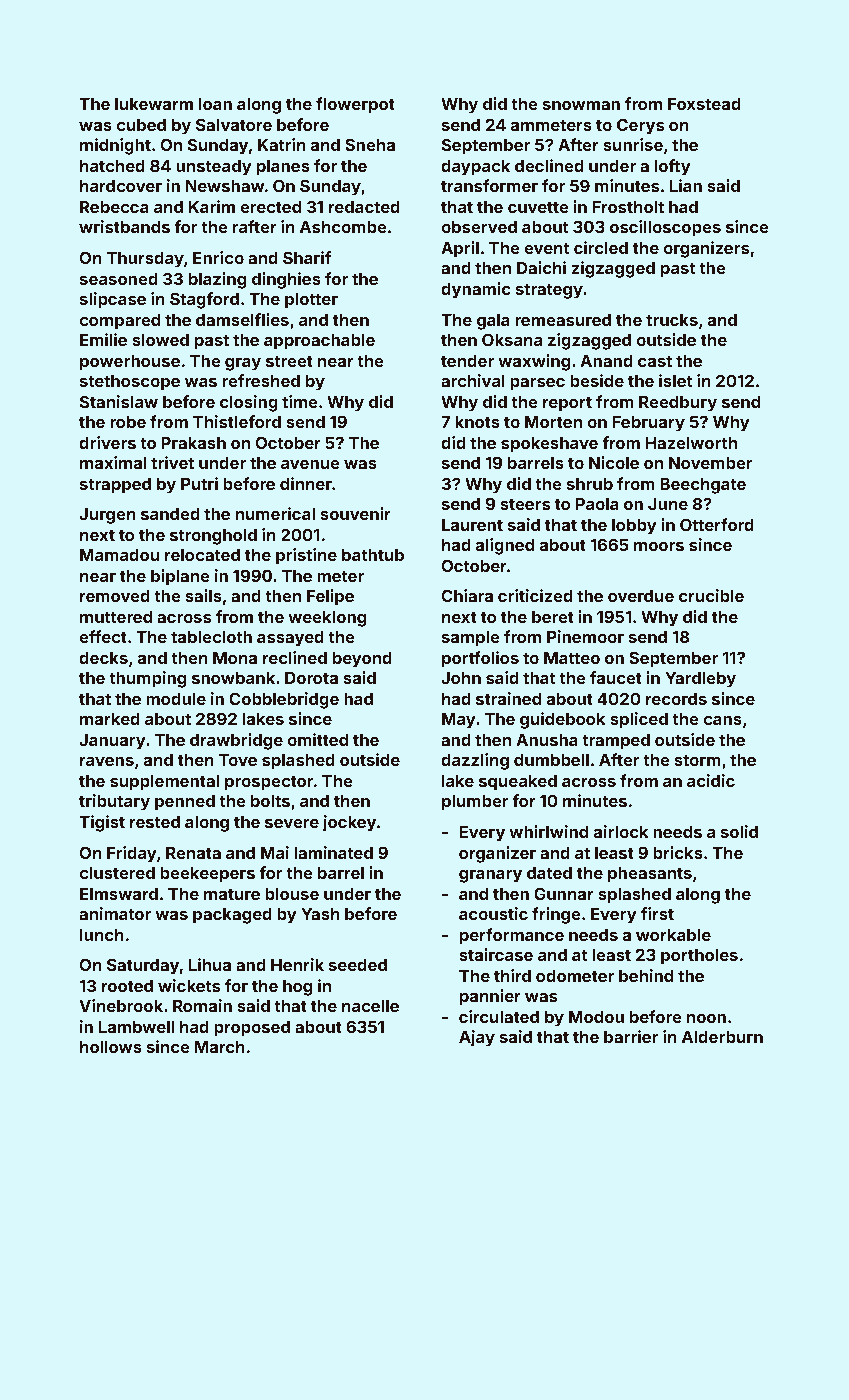  Describe the element at coordinates (103, 658) in the screenshot. I see `decks` at that location.
